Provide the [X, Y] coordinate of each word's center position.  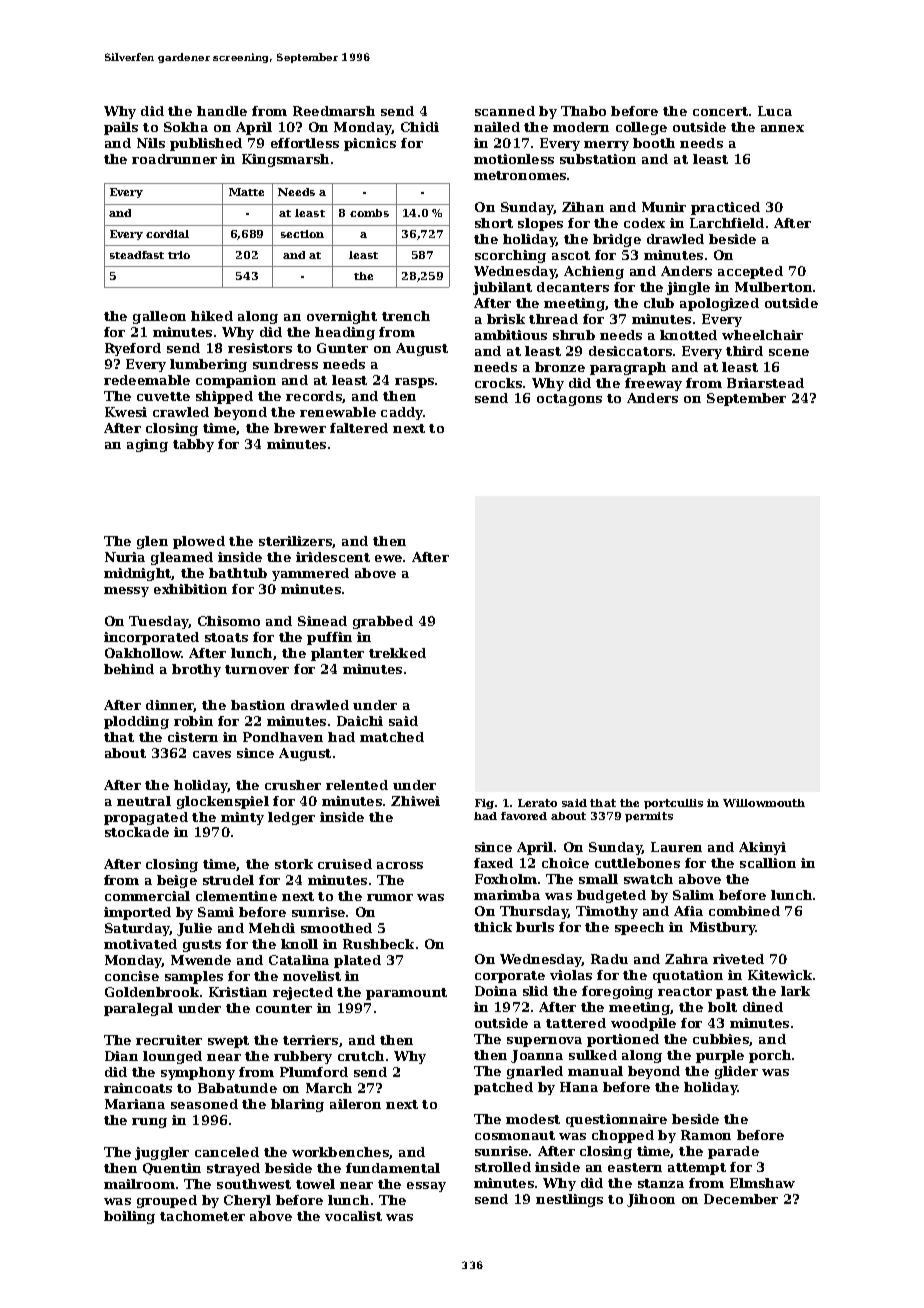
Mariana [135, 1104]
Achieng [594, 272]
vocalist [353, 1216]
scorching [510, 256]
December [741, 1199]
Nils [151, 143]
